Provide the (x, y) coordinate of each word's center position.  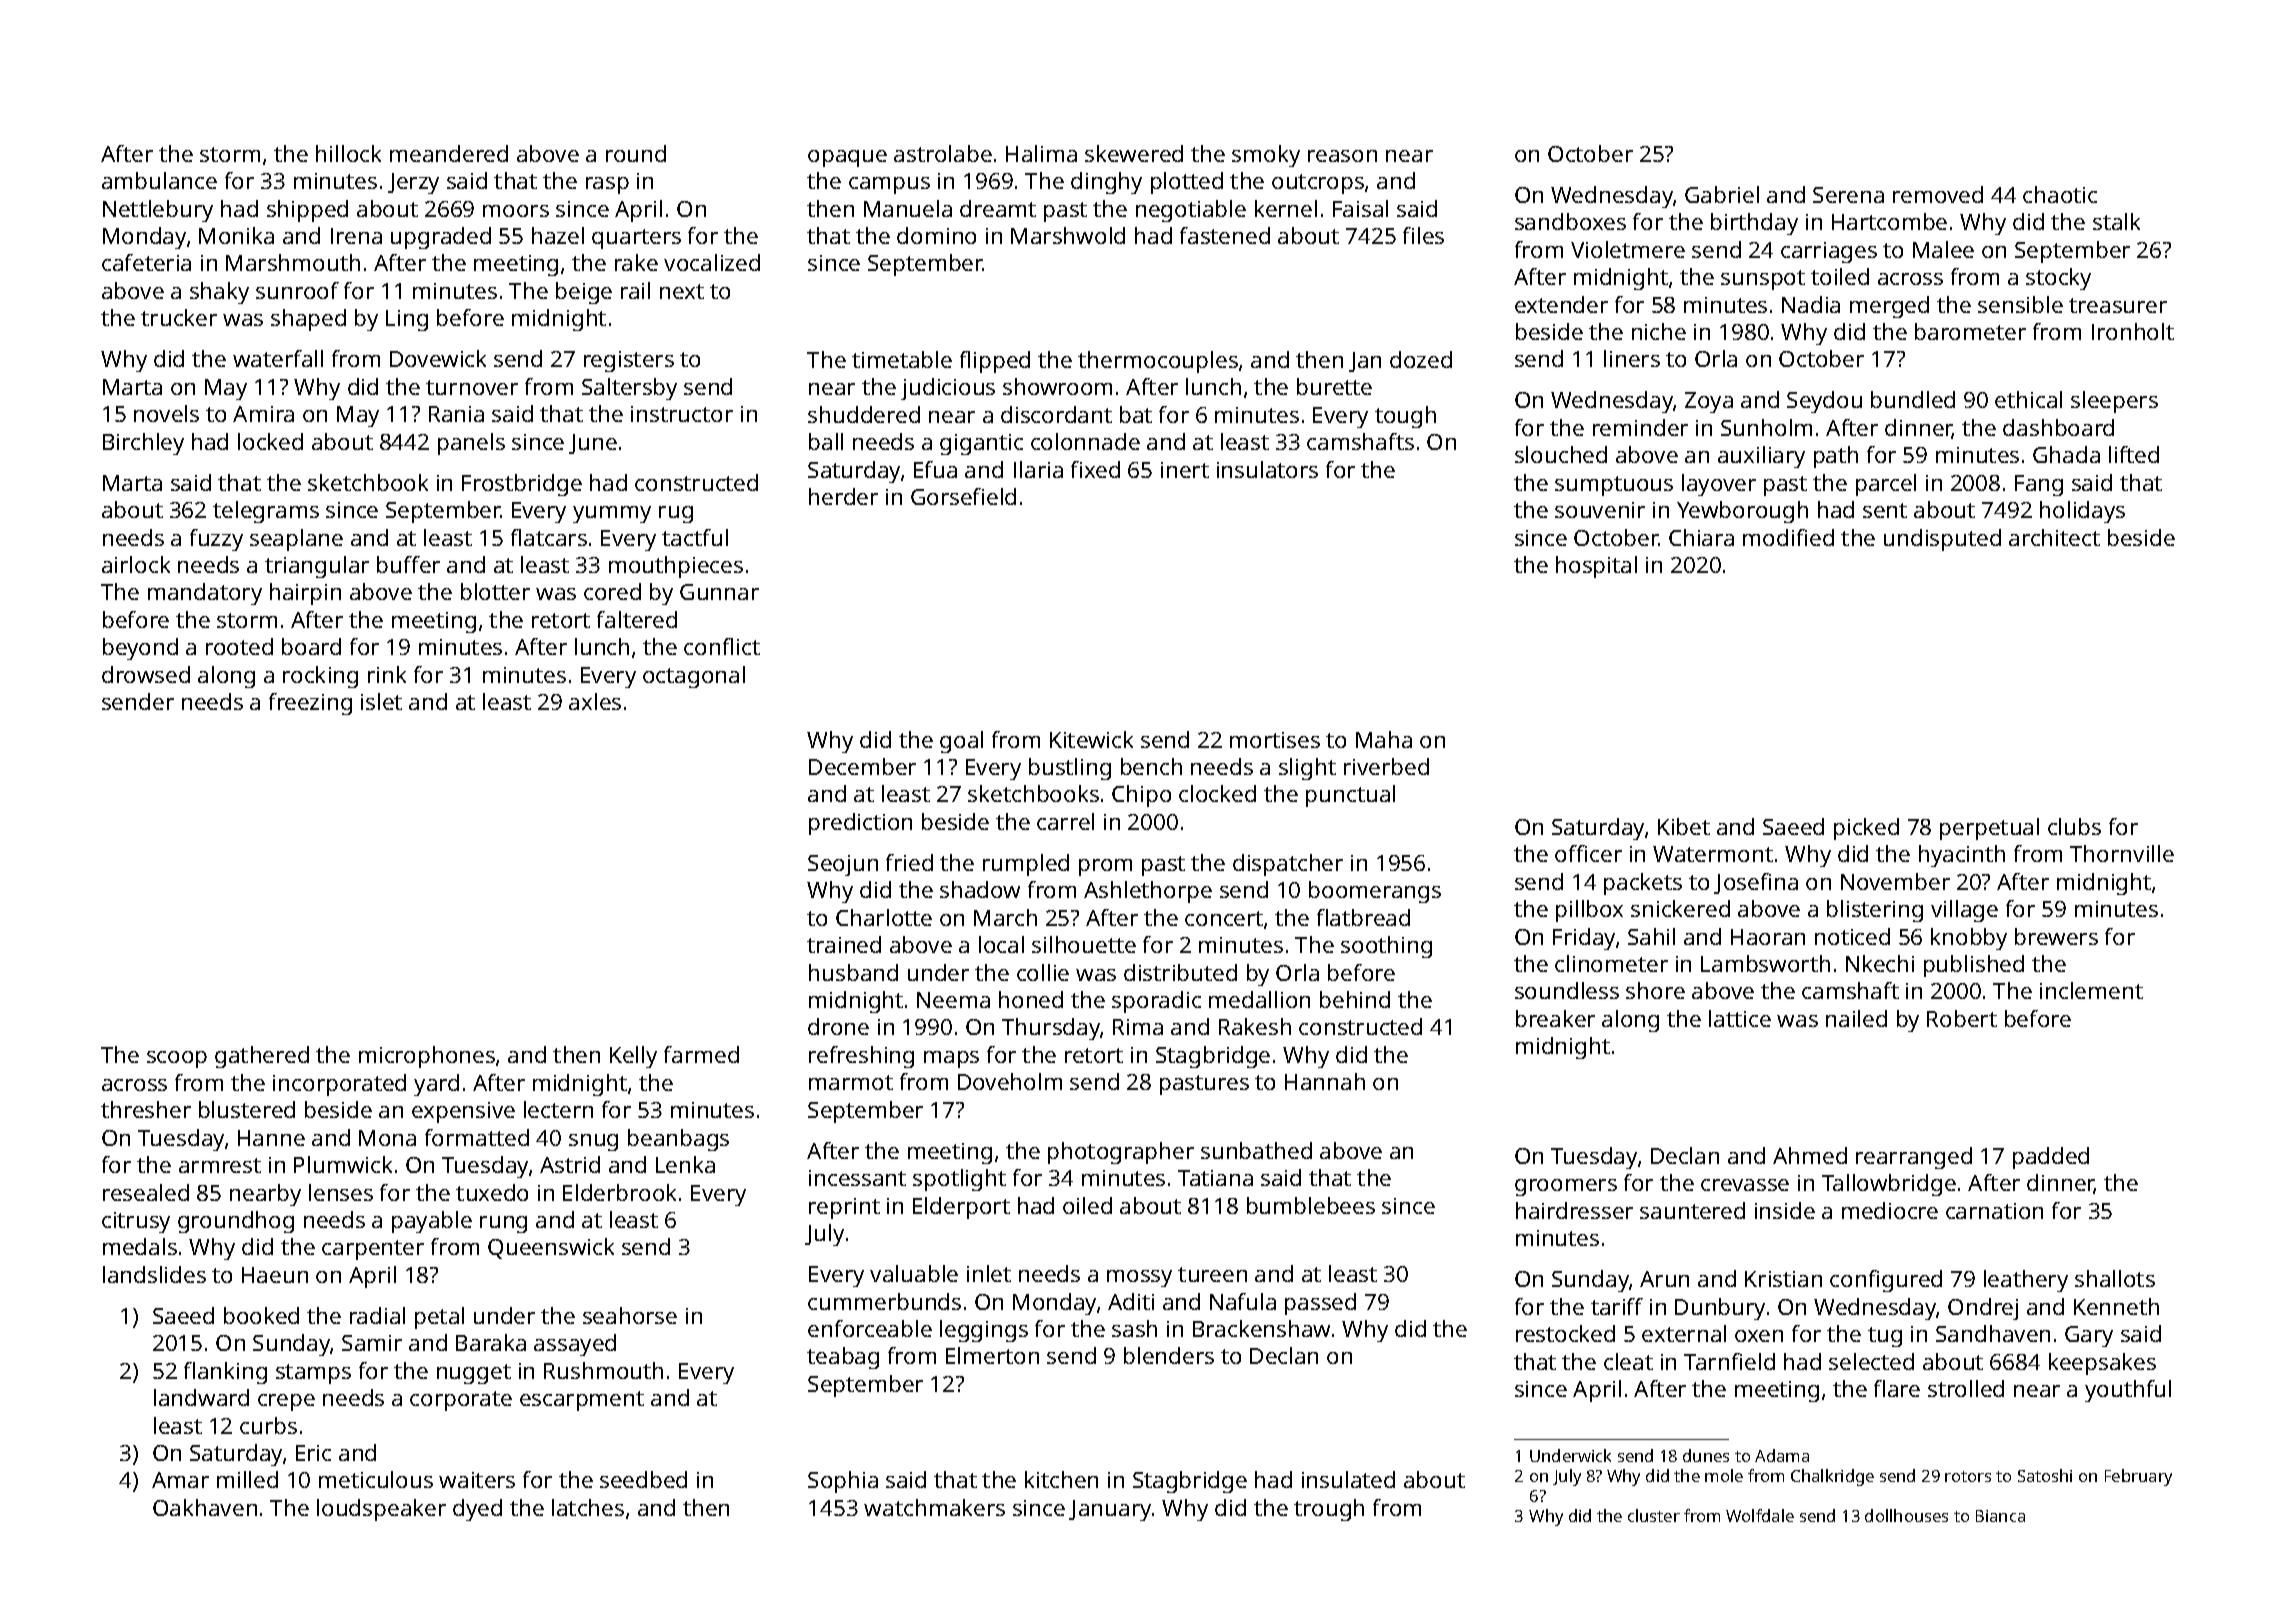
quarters (636, 239)
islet (381, 701)
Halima (1041, 153)
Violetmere (1628, 249)
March (1005, 917)
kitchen (1061, 1479)
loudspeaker (381, 1510)
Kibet (1684, 826)
